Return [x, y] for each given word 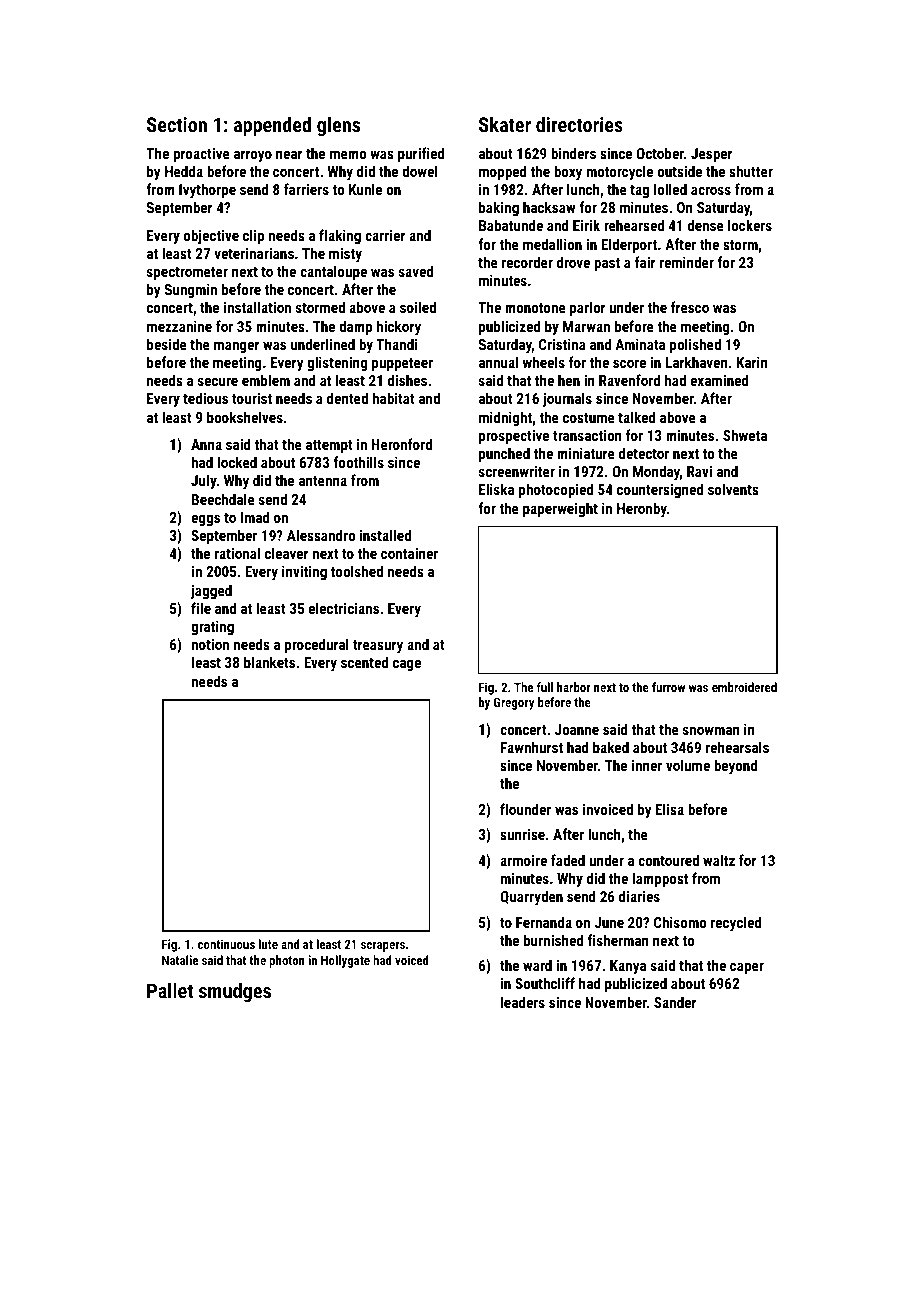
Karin [752, 362]
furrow [668, 687]
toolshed [357, 571]
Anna [206, 444]
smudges [235, 992]
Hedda [184, 171]
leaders [523, 1002]
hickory [399, 327]
